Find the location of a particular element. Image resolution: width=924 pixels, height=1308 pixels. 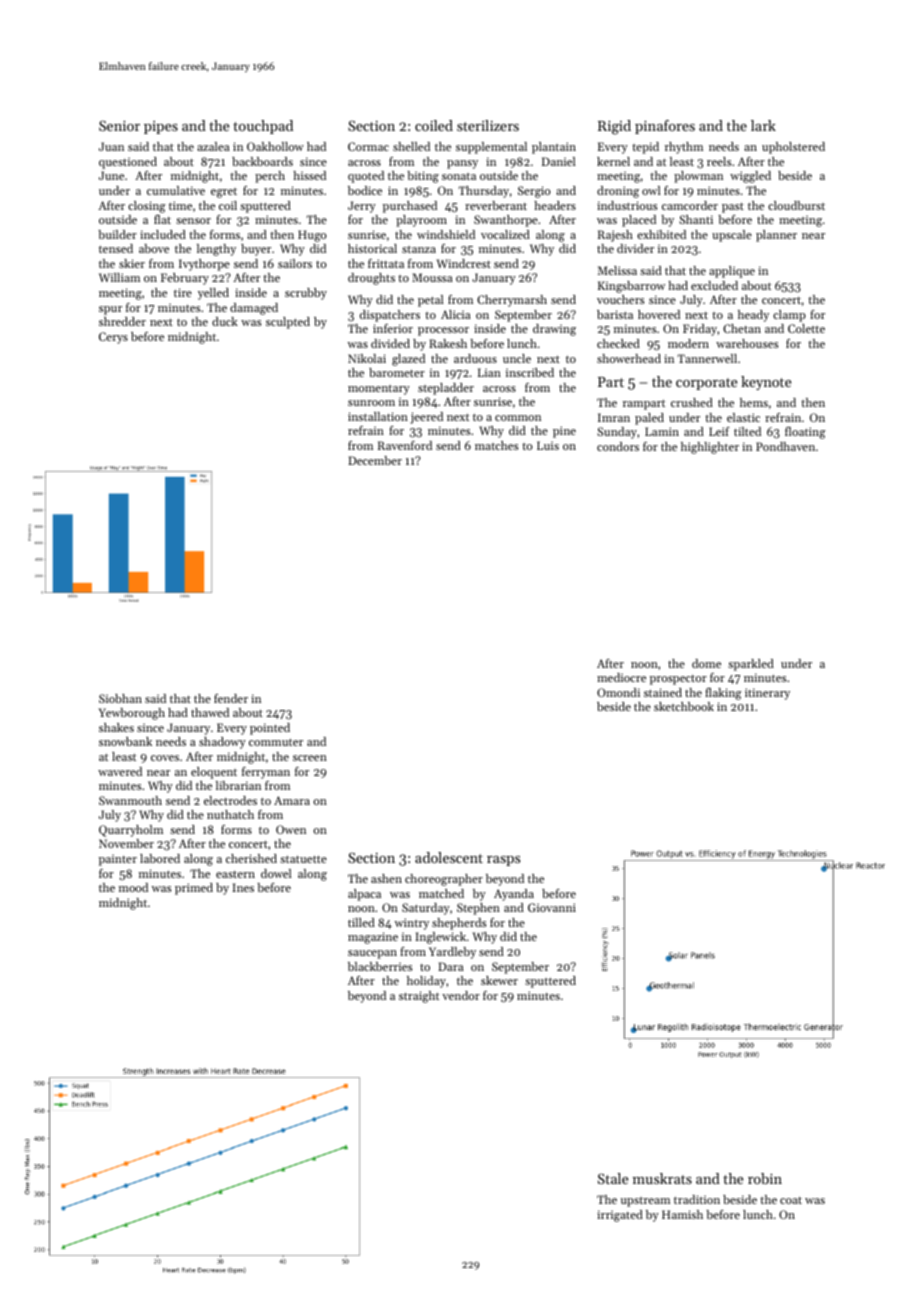

common is located at coordinates (518, 418).
